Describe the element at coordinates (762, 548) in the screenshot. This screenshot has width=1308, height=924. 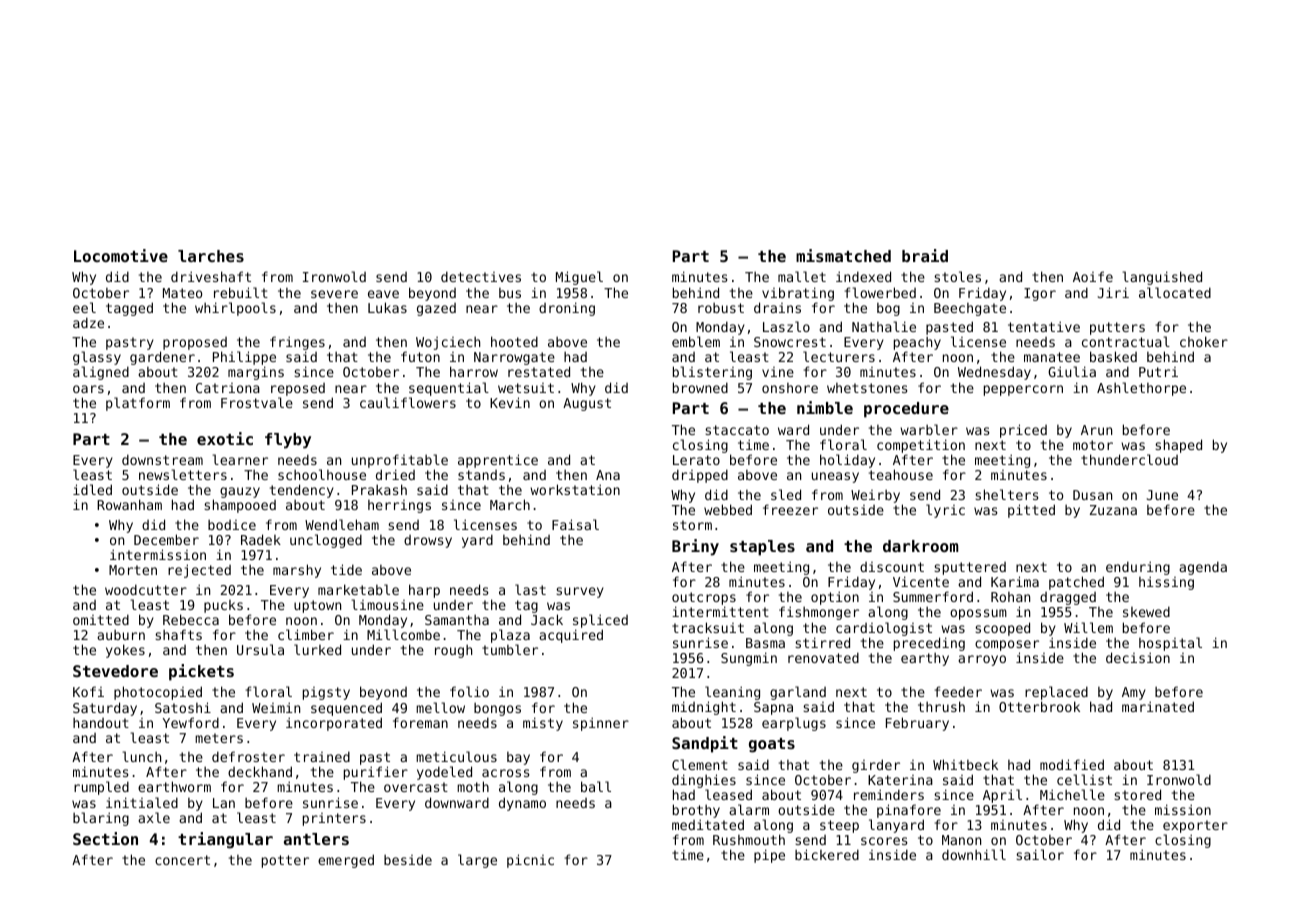
I see `staples` at that location.
